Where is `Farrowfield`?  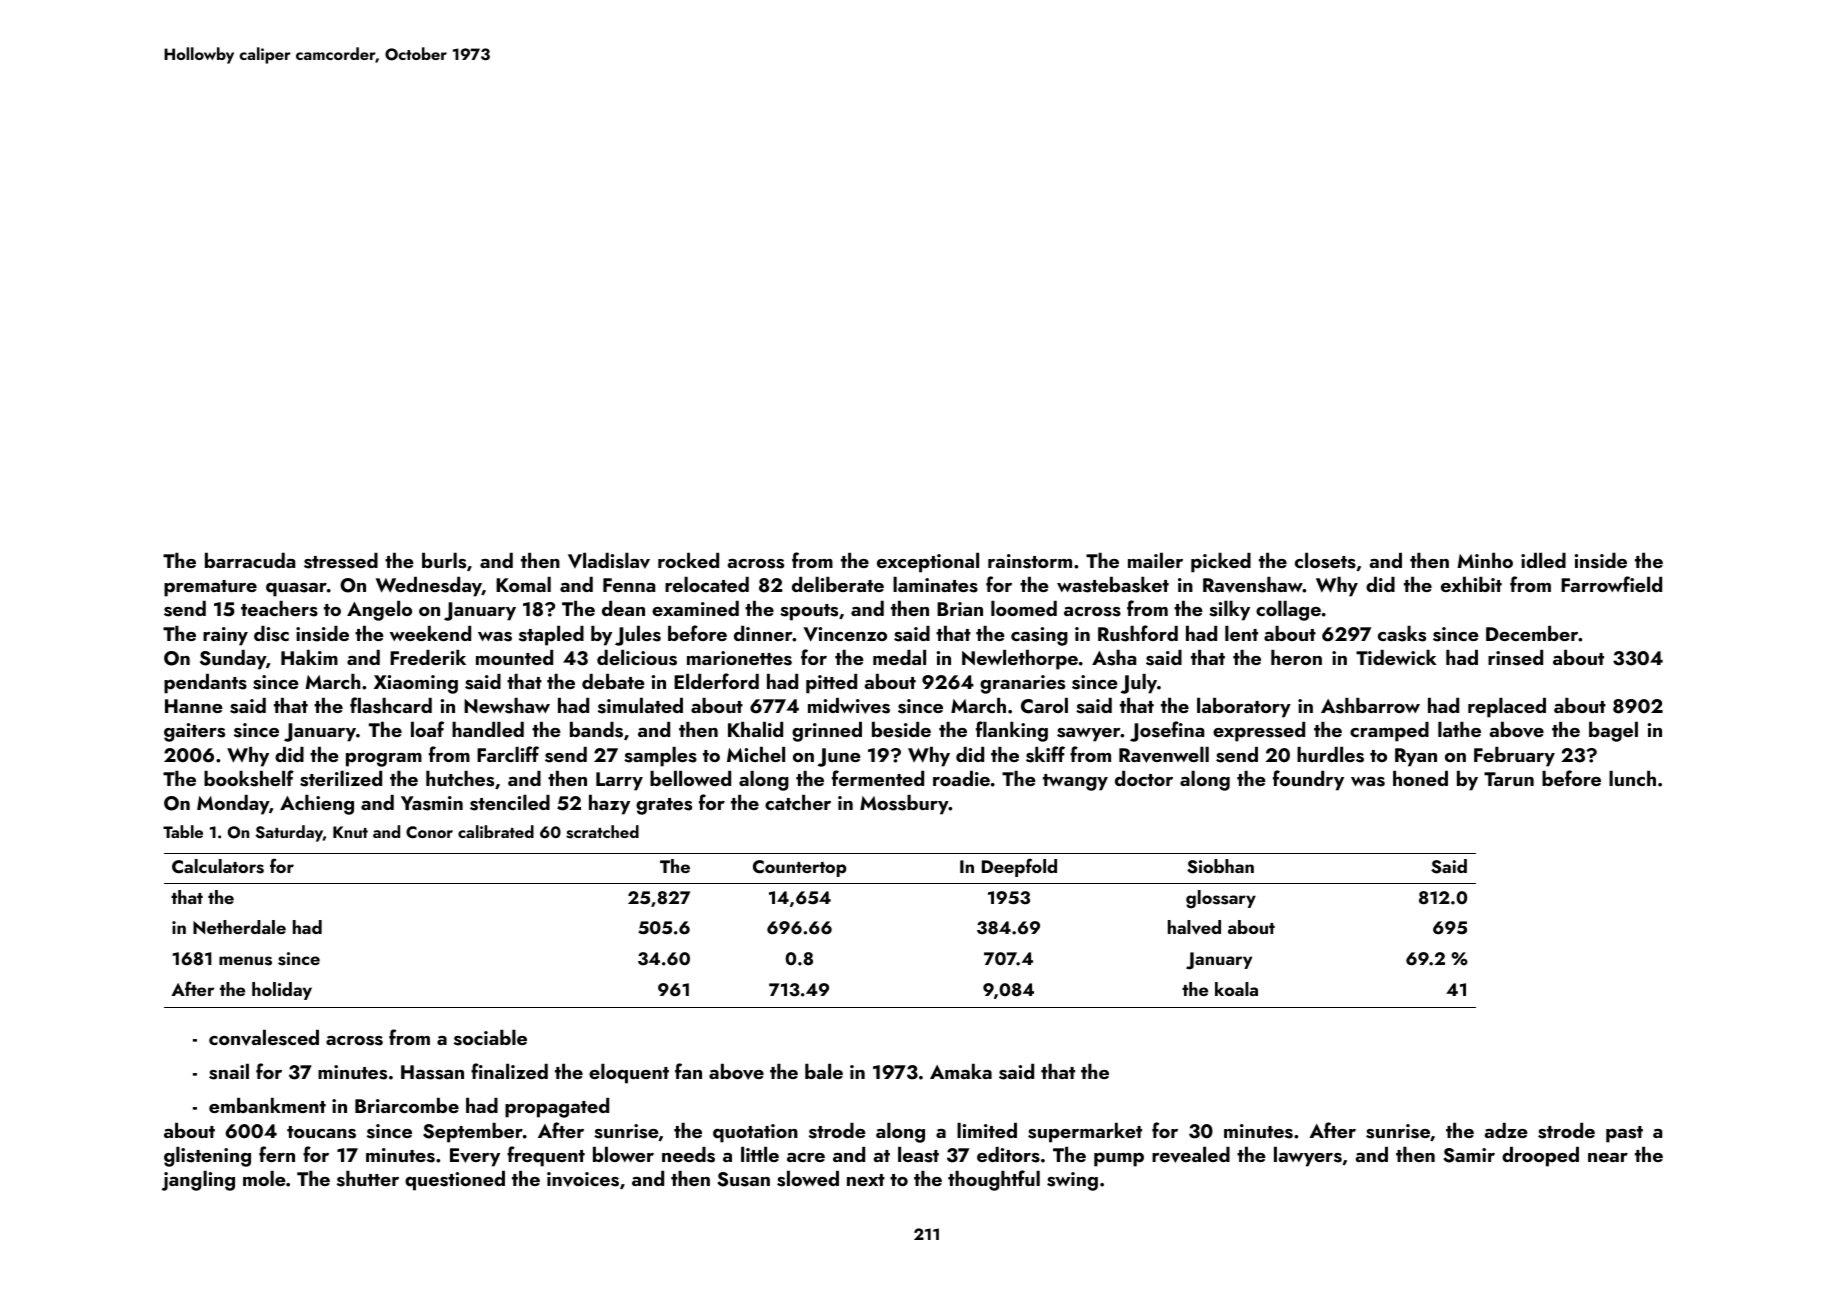
Farrowfield is located at coordinates (1611, 584).
